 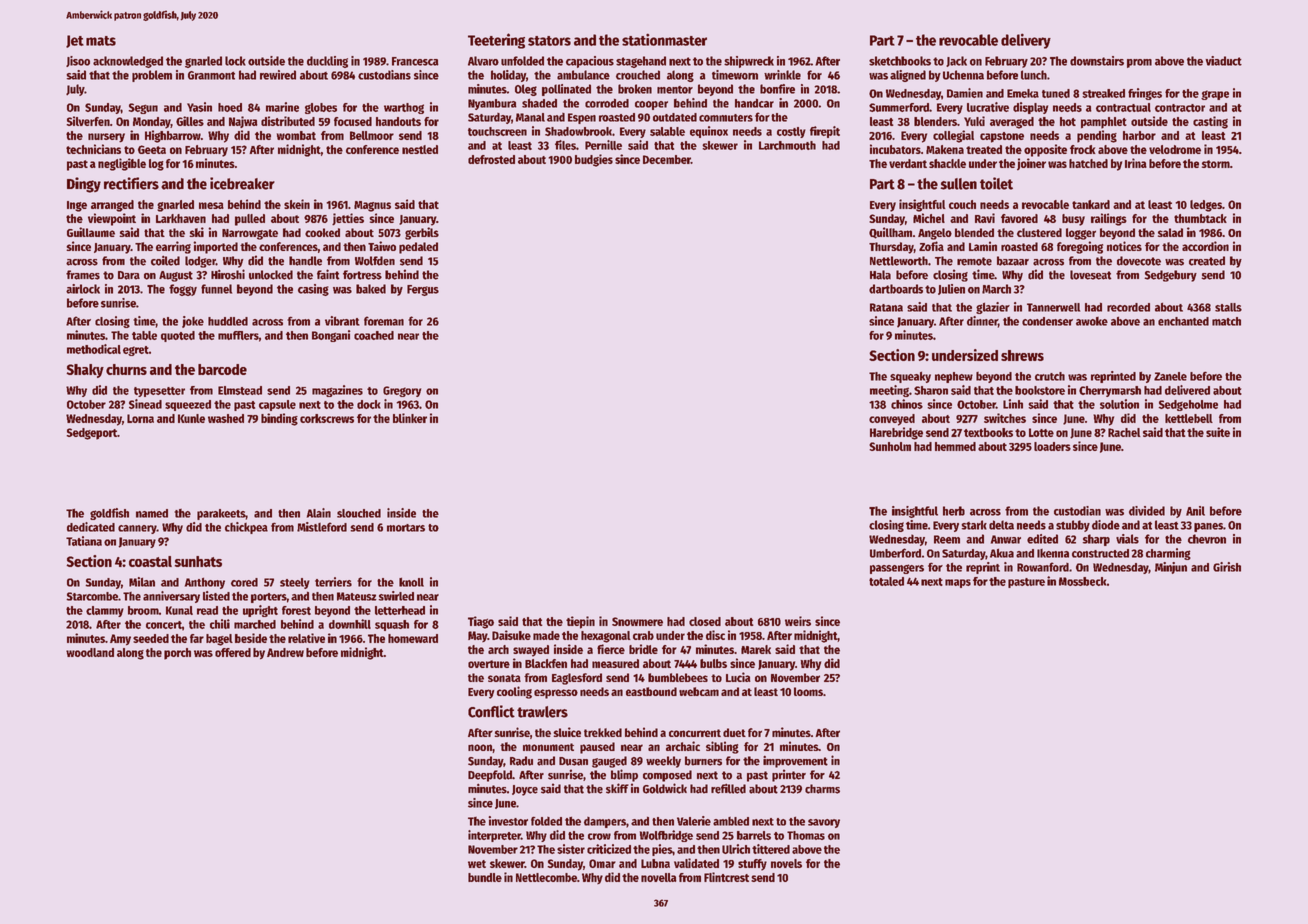 What do you see at coordinates (496, 41) in the screenshot?
I see `Teetering` at bounding box center [496, 41].
